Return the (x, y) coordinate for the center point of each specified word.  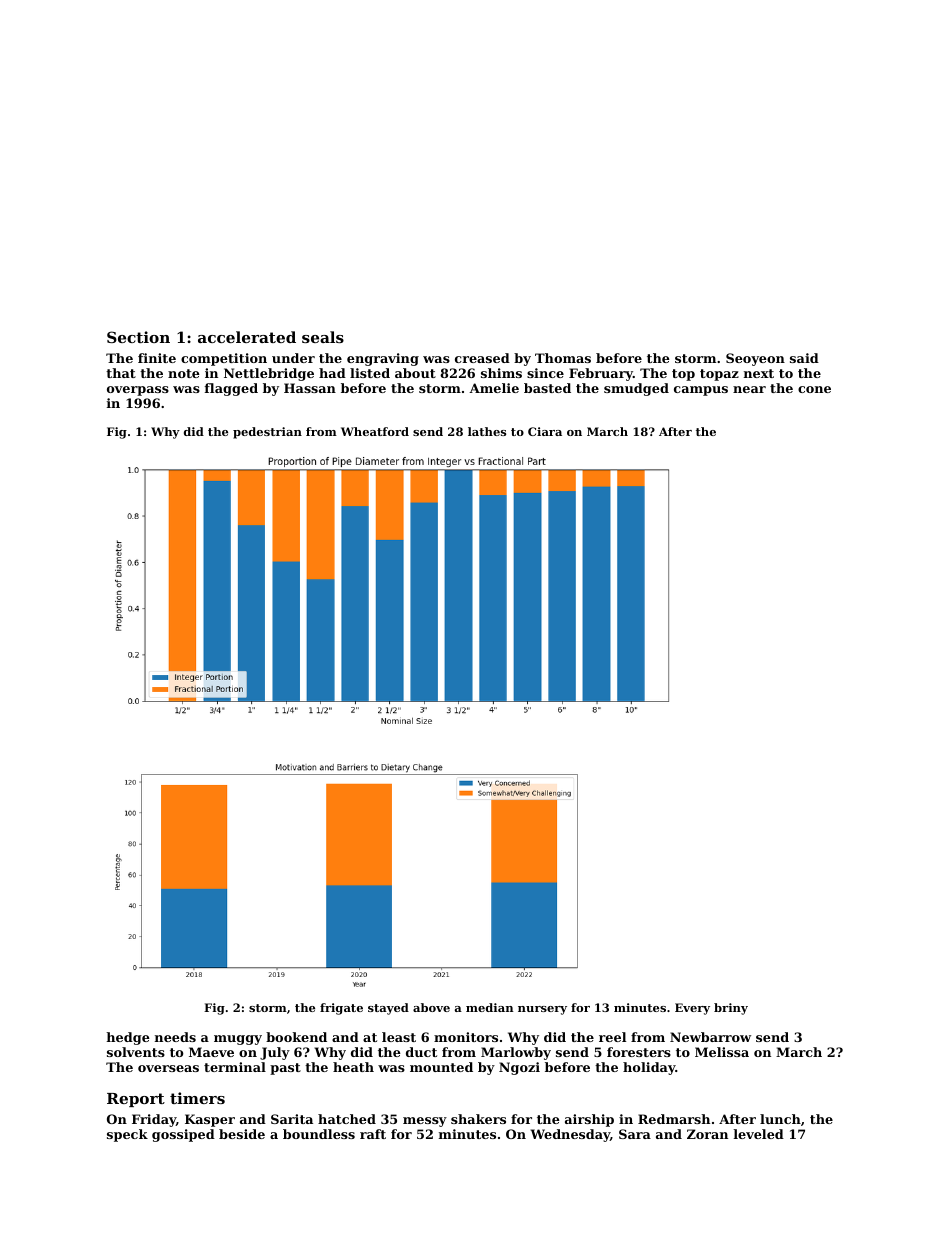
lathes (487, 431)
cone (814, 389)
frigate (341, 1009)
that (121, 373)
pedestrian (267, 433)
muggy (238, 1040)
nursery (542, 1010)
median (490, 1007)
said (804, 358)
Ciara (545, 431)
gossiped (183, 1135)
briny (731, 1009)
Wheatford (375, 431)
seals (323, 337)
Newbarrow (710, 1037)
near (749, 389)
